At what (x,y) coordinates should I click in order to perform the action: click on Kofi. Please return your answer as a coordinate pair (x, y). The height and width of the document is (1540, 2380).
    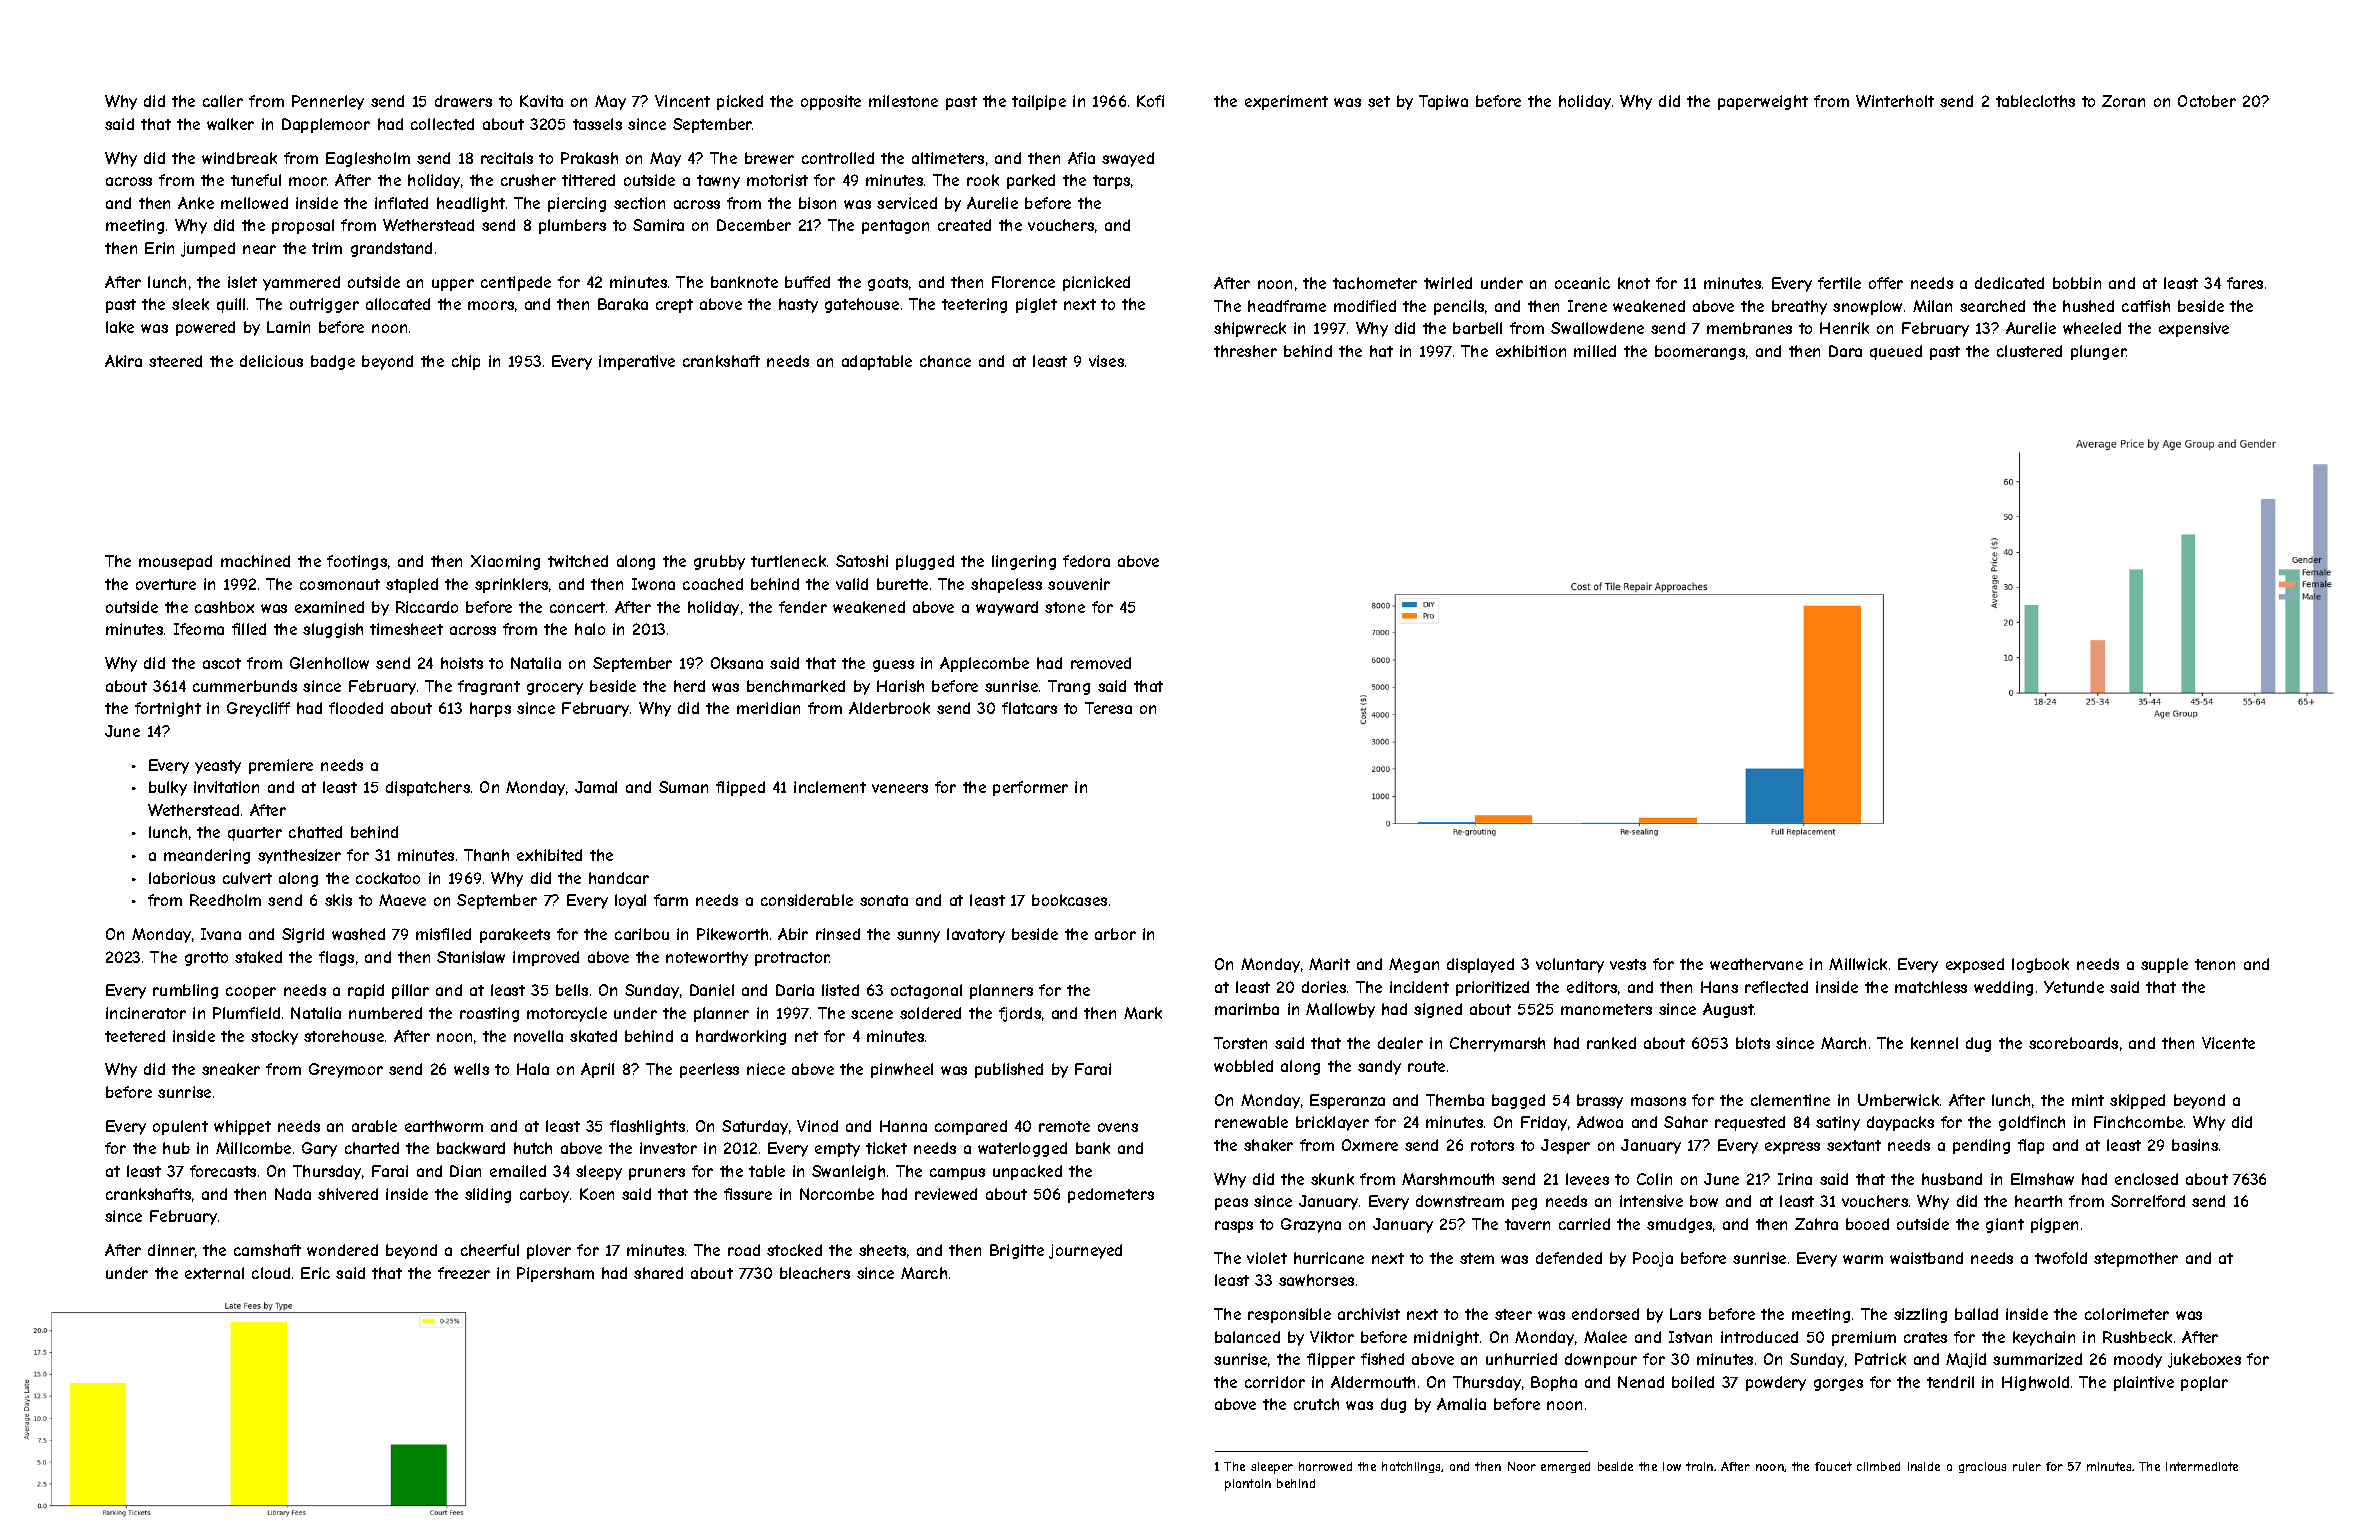
    Looking at the image, I should click on (1150, 101).
